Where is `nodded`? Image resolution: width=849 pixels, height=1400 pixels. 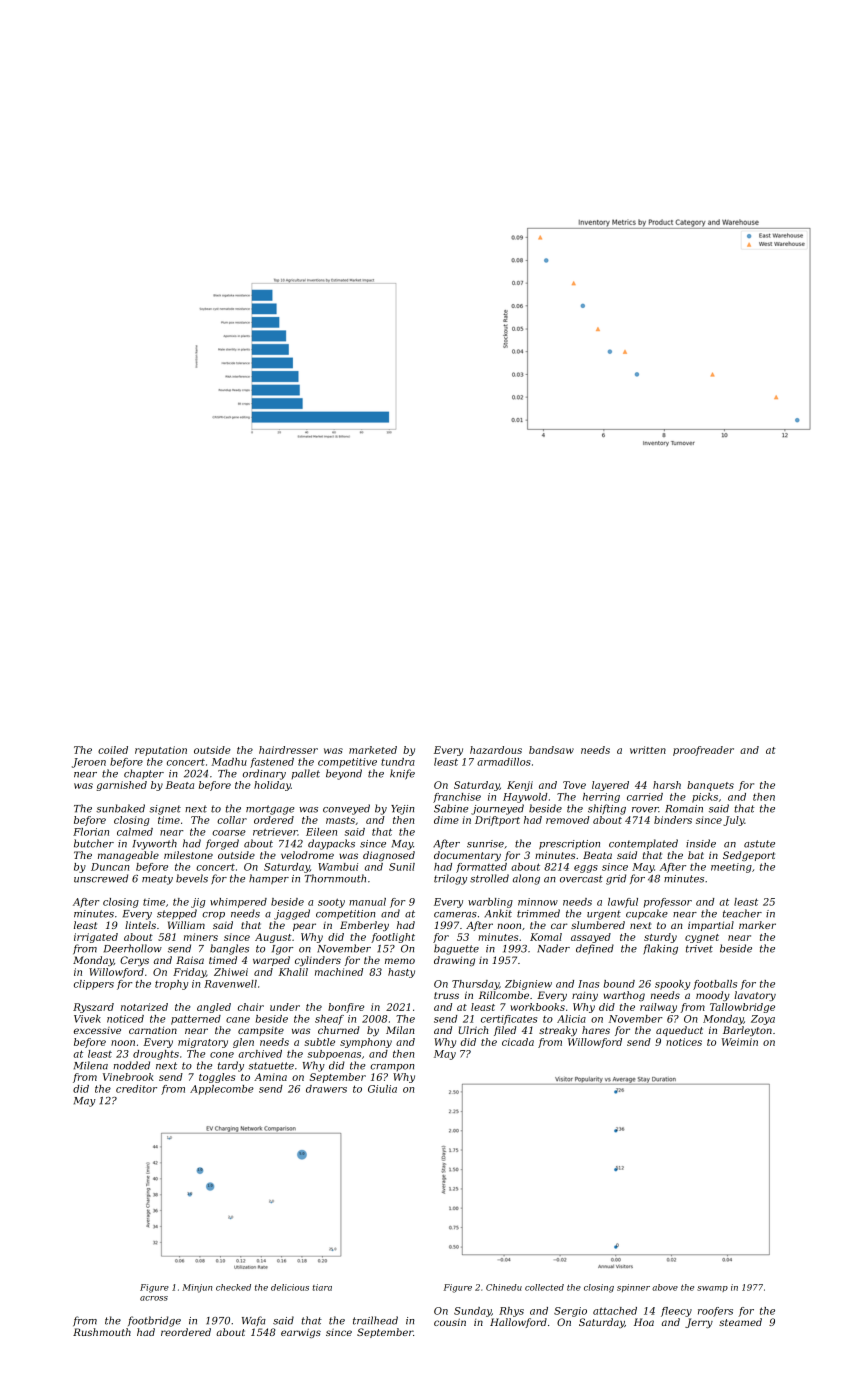 nodded is located at coordinates (132, 1065).
